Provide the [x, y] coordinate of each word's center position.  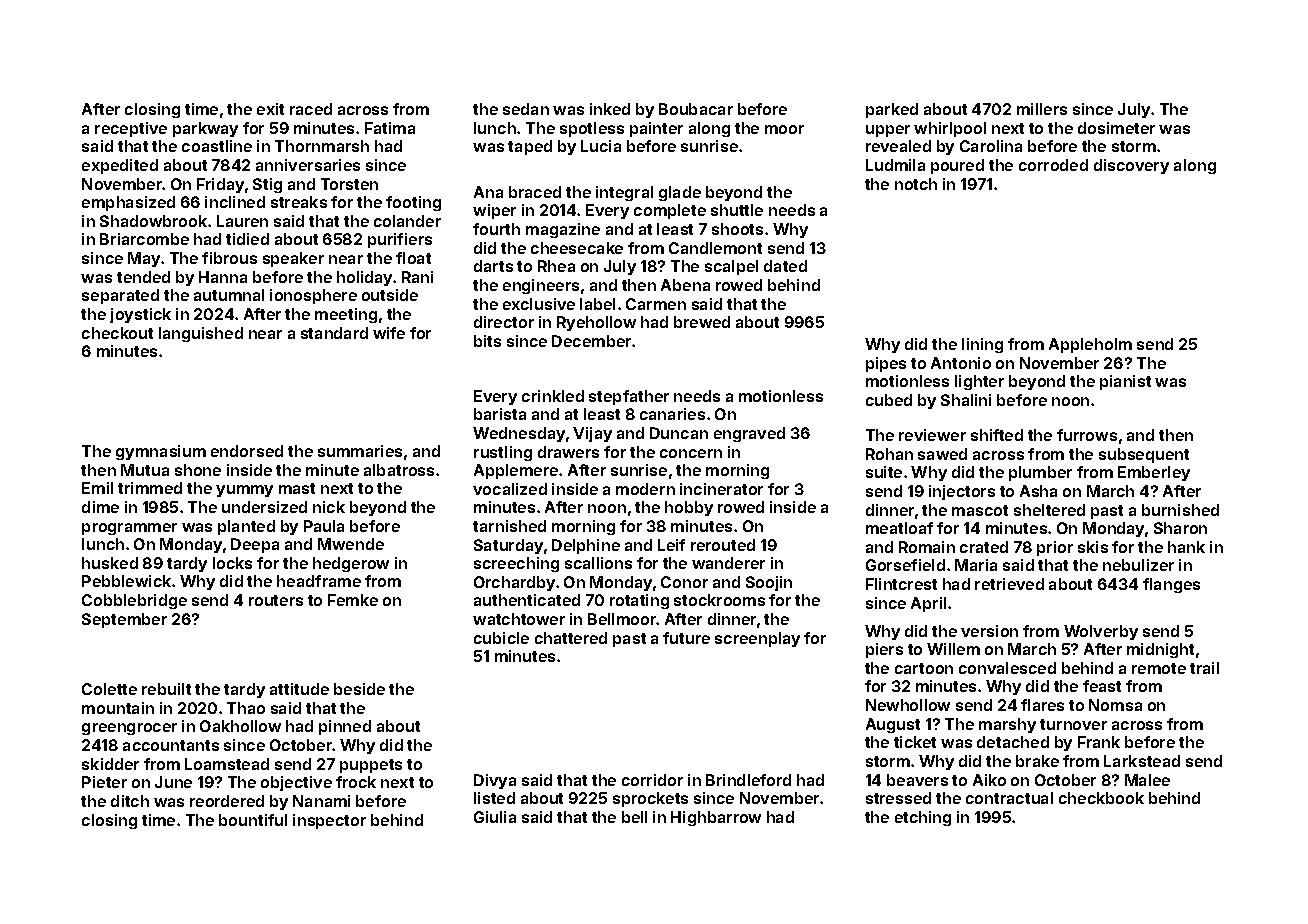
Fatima [390, 128]
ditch [130, 801]
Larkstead [1142, 761]
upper [888, 131]
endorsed [247, 451]
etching [923, 818]
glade [680, 193]
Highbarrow [716, 818]
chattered [571, 638]
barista [500, 414]
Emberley [1154, 473]
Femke [353, 600]
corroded [1053, 165]
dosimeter [1116, 128]
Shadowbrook [153, 221]
